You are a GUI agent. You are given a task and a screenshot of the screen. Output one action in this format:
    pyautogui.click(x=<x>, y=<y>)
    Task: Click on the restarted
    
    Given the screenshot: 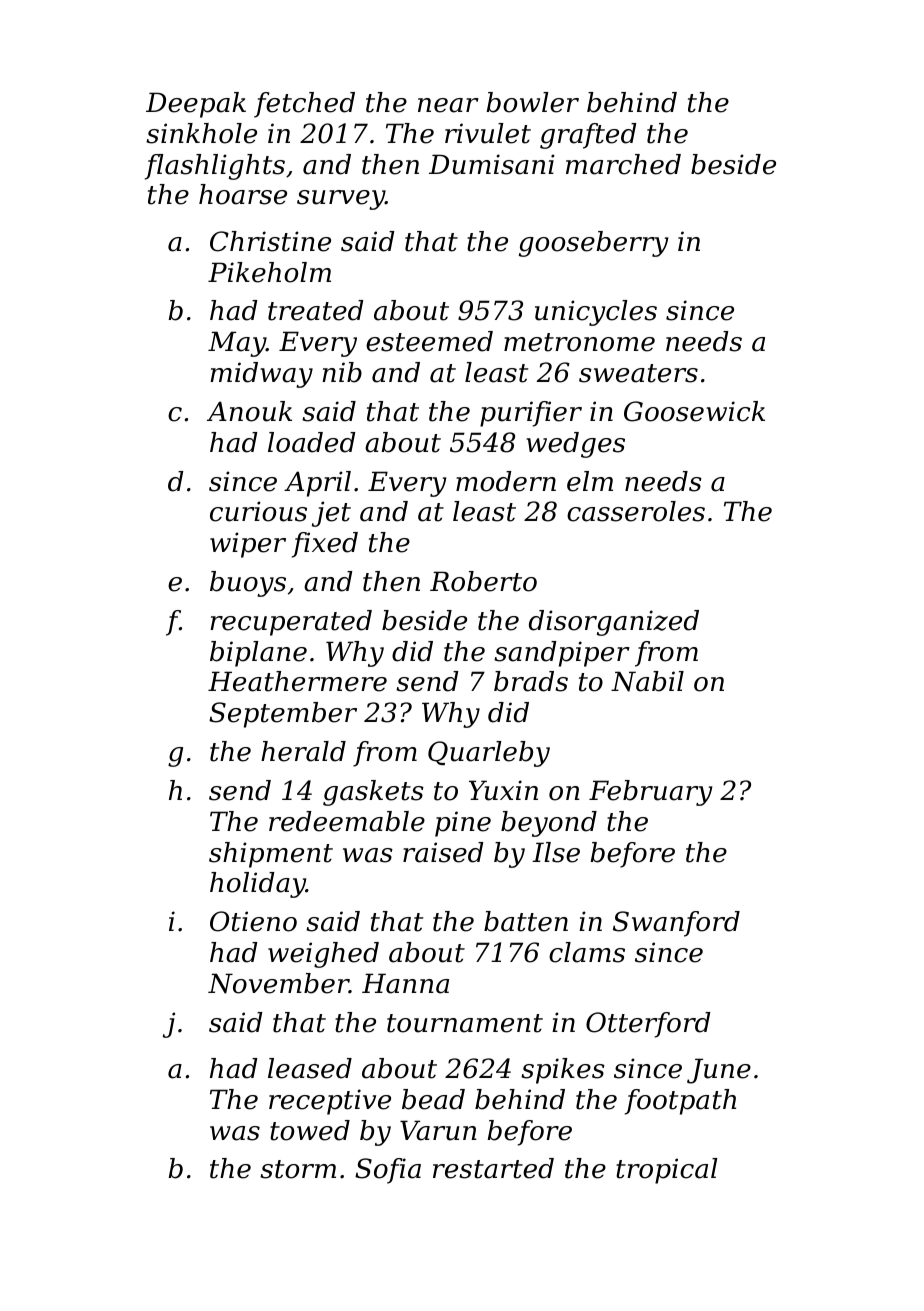 What is the action you would take?
    pyautogui.click(x=493, y=1168)
